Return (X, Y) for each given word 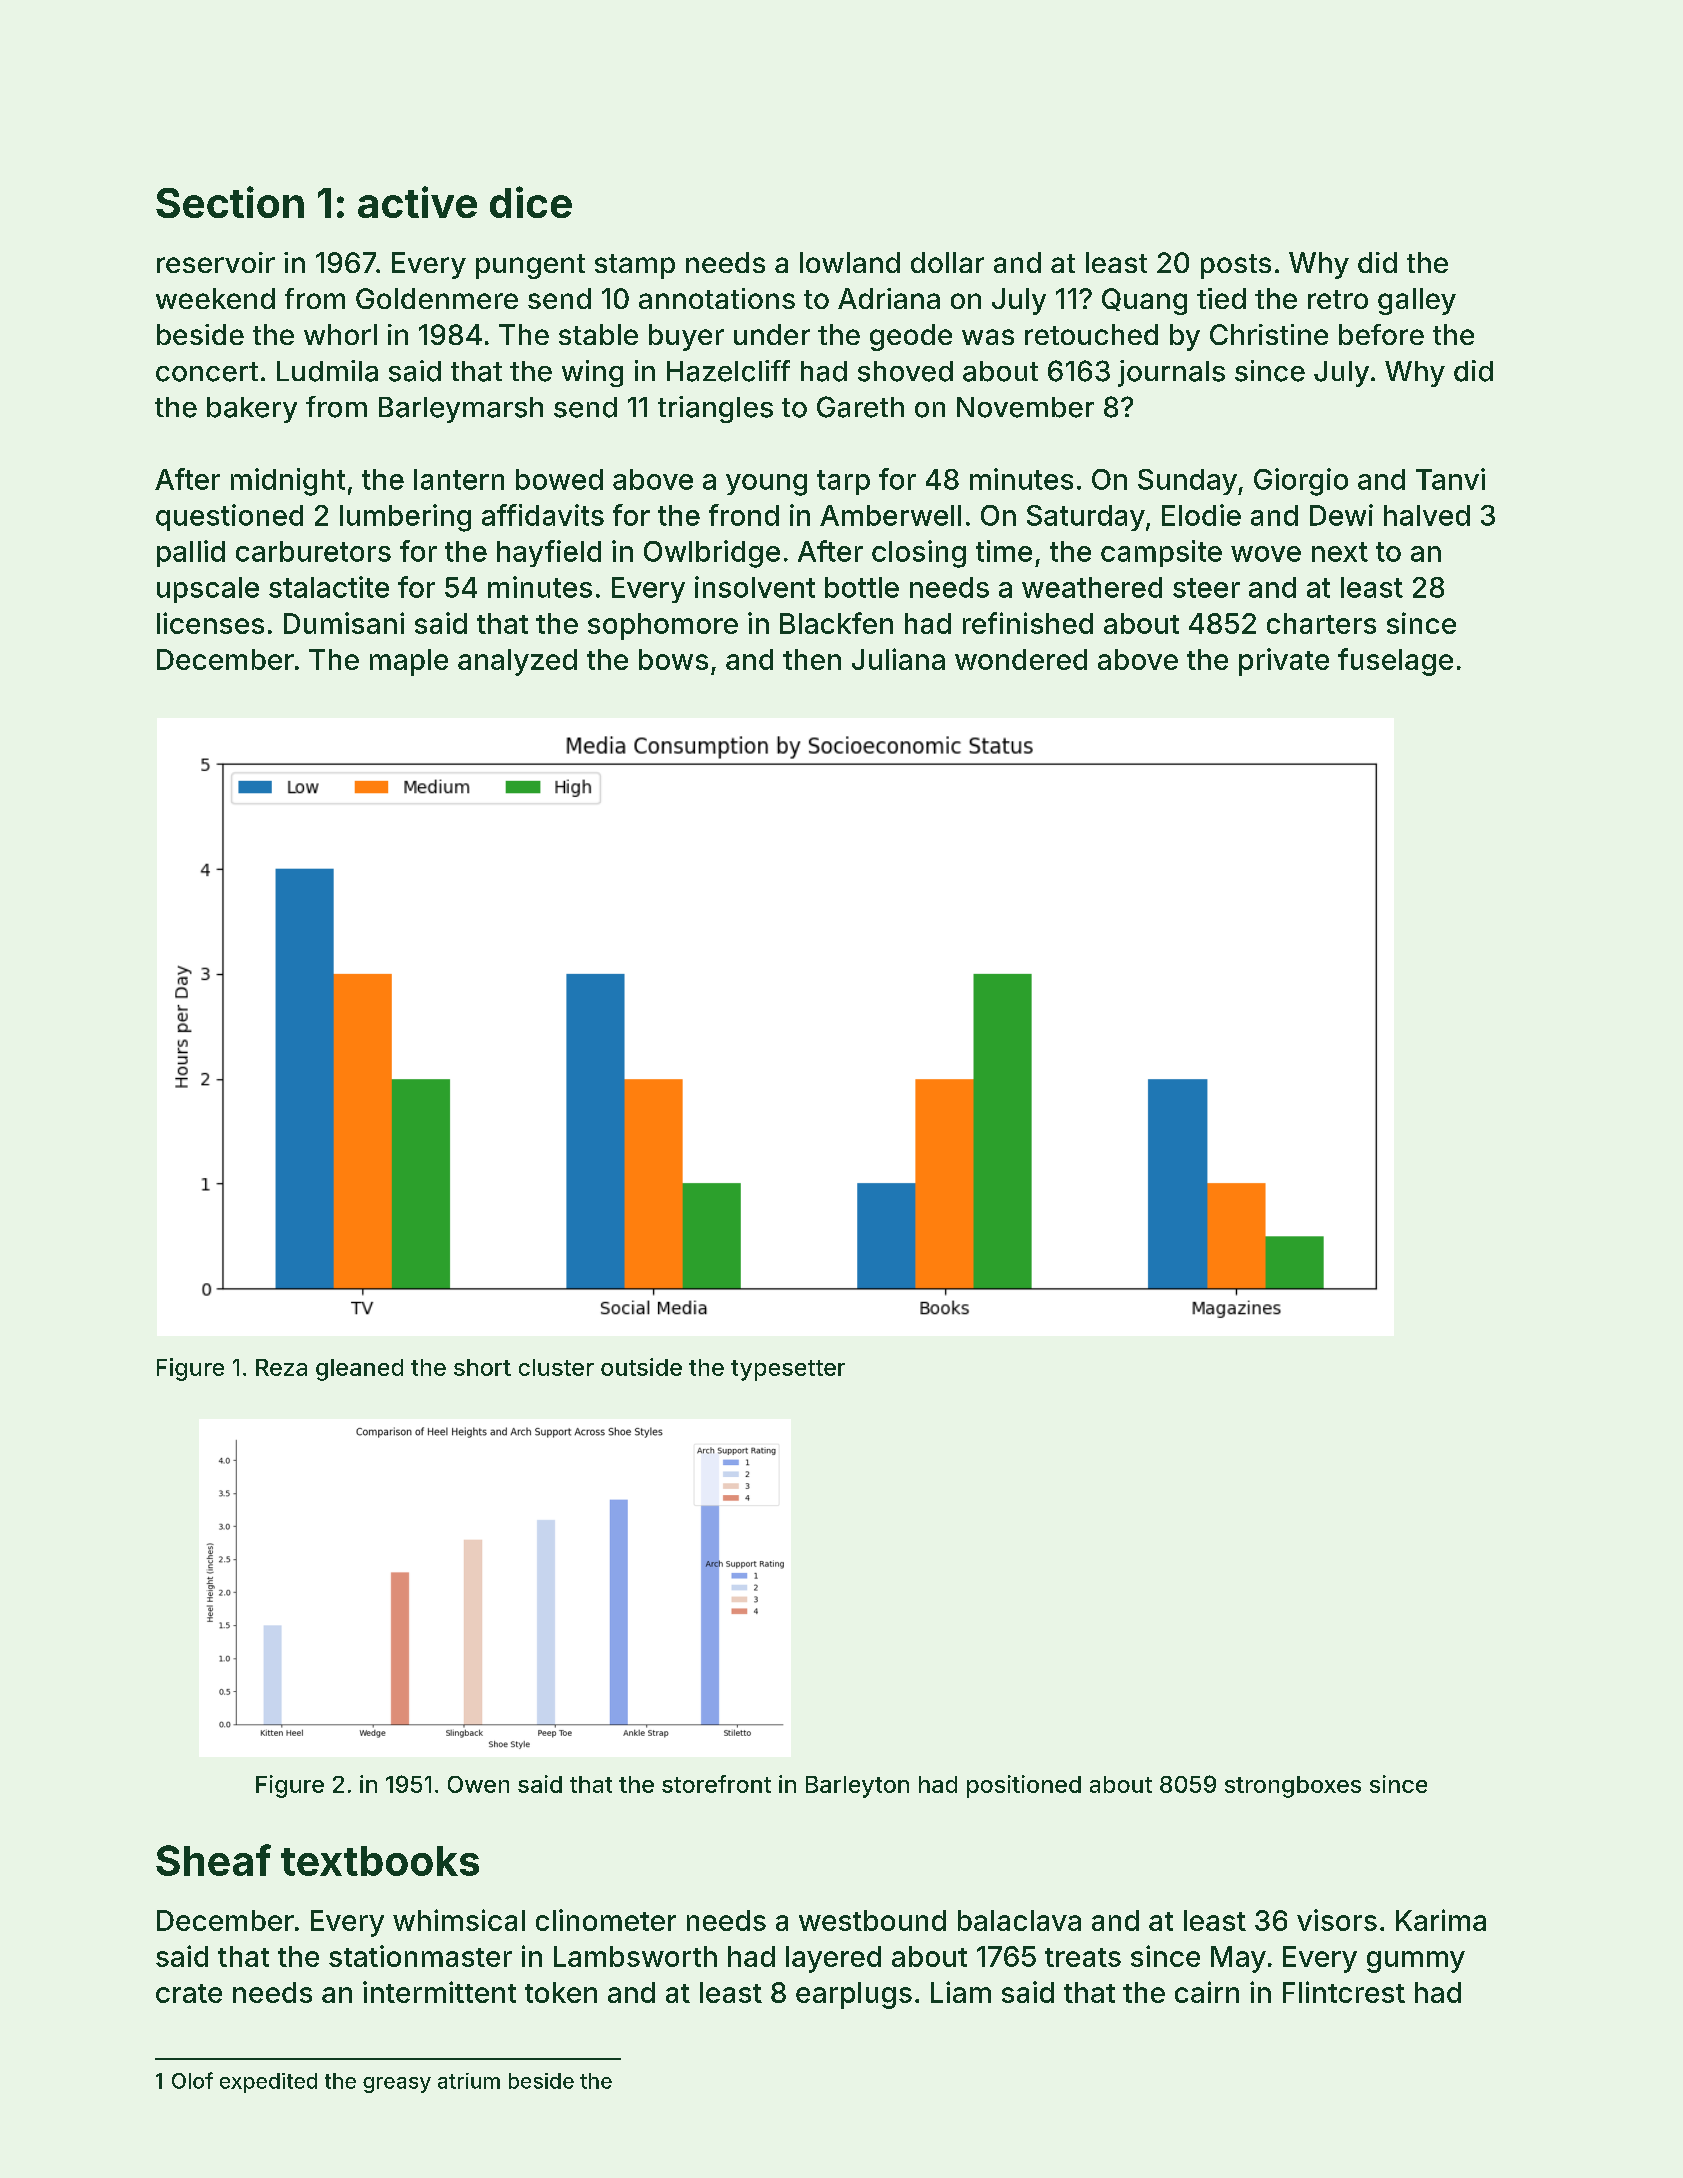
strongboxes (1293, 1787)
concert (207, 372)
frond (744, 515)
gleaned (359, 1370)
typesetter (788, 1370)
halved (1427, 515)
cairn (1207, 1992)
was (988, 337)
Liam (961, 1992)
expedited (268, 2083)
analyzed (517, 662)
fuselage (1395, 662)
